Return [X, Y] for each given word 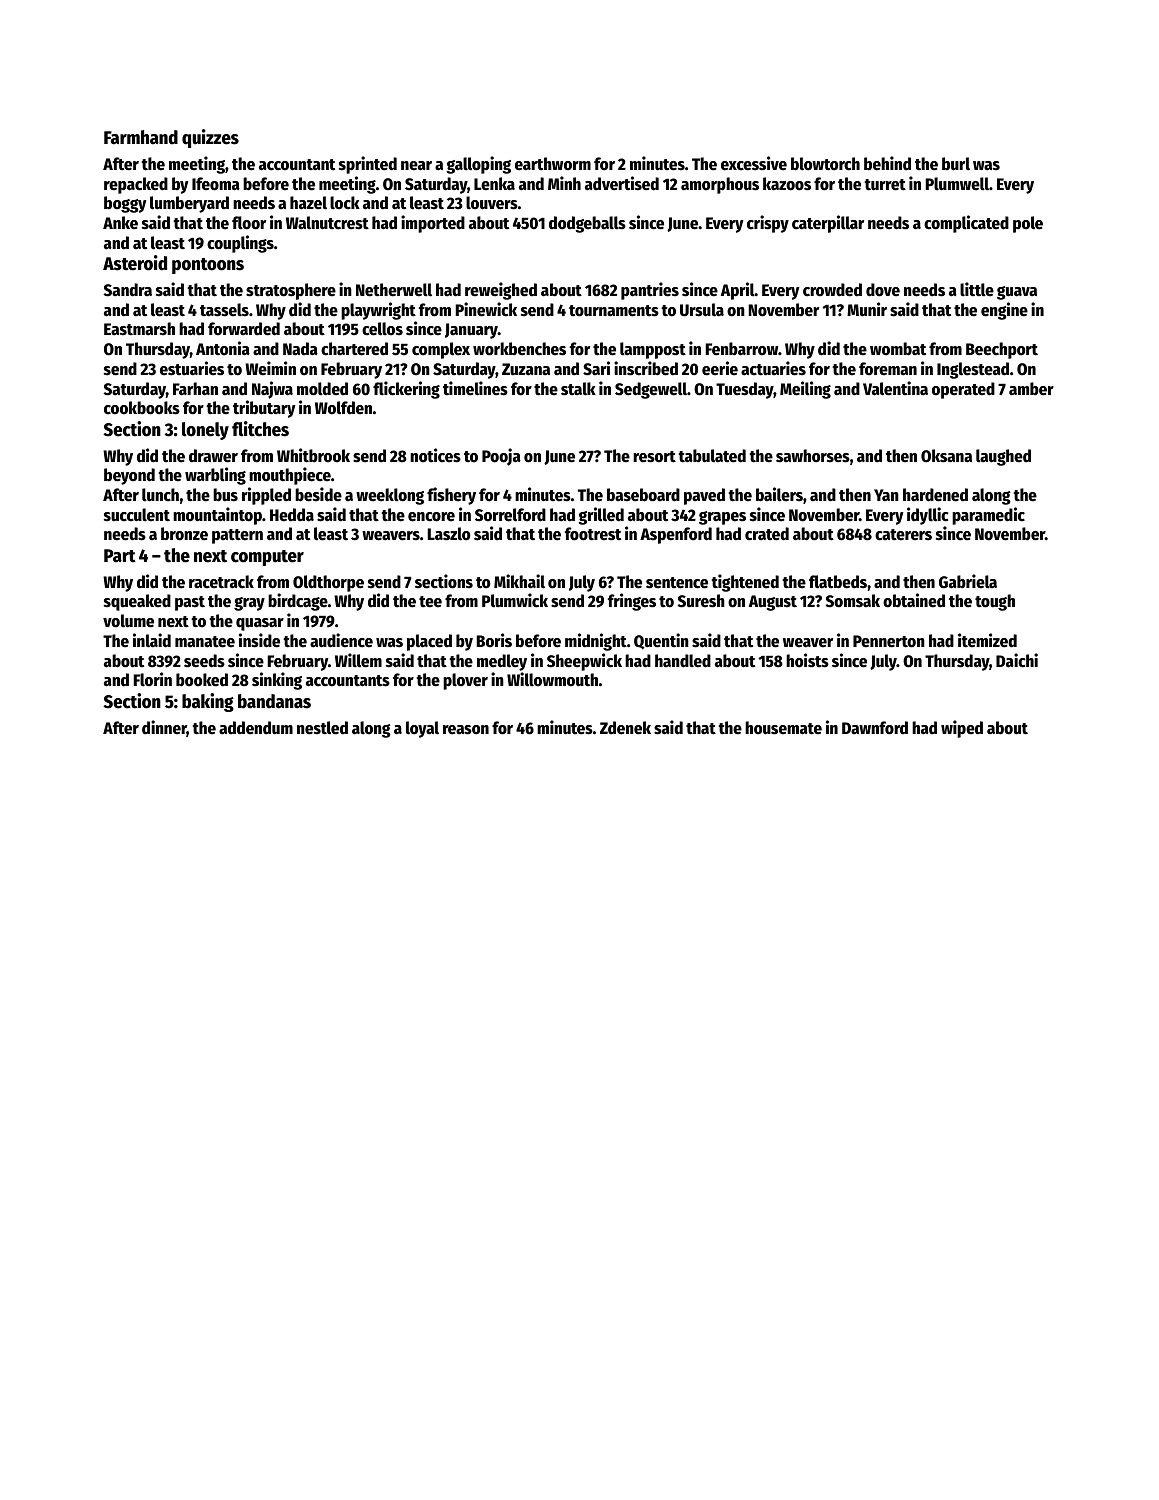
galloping [479, 165]
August [773, 603]
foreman [888, 369]
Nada [300, 349]
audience [341, 640]
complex [441, 350]
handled [683, 661]
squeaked [137, 602]
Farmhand [141, 137]
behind [887, 163]
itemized [987, 640]
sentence [677, 583]
